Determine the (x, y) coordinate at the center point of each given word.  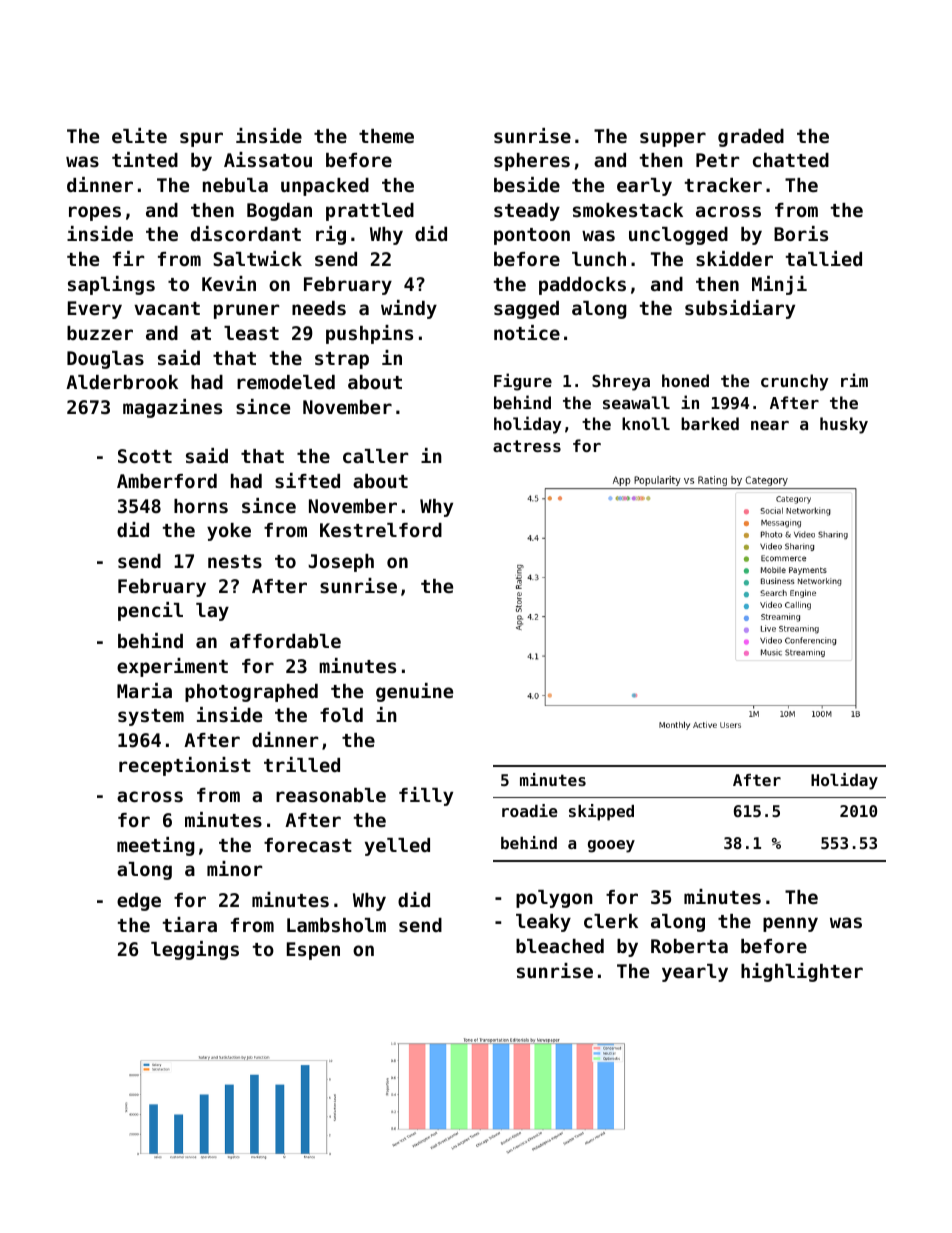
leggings (195, 950)
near (770, 425)
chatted (791, 160)
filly (426, 796)
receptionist (185, 766)
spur (201, 139)
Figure (523, 382)
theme (386, 136)
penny (790, 924)
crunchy (794, 382)
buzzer (100, 333)
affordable (285, 641)
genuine (414, 692)
